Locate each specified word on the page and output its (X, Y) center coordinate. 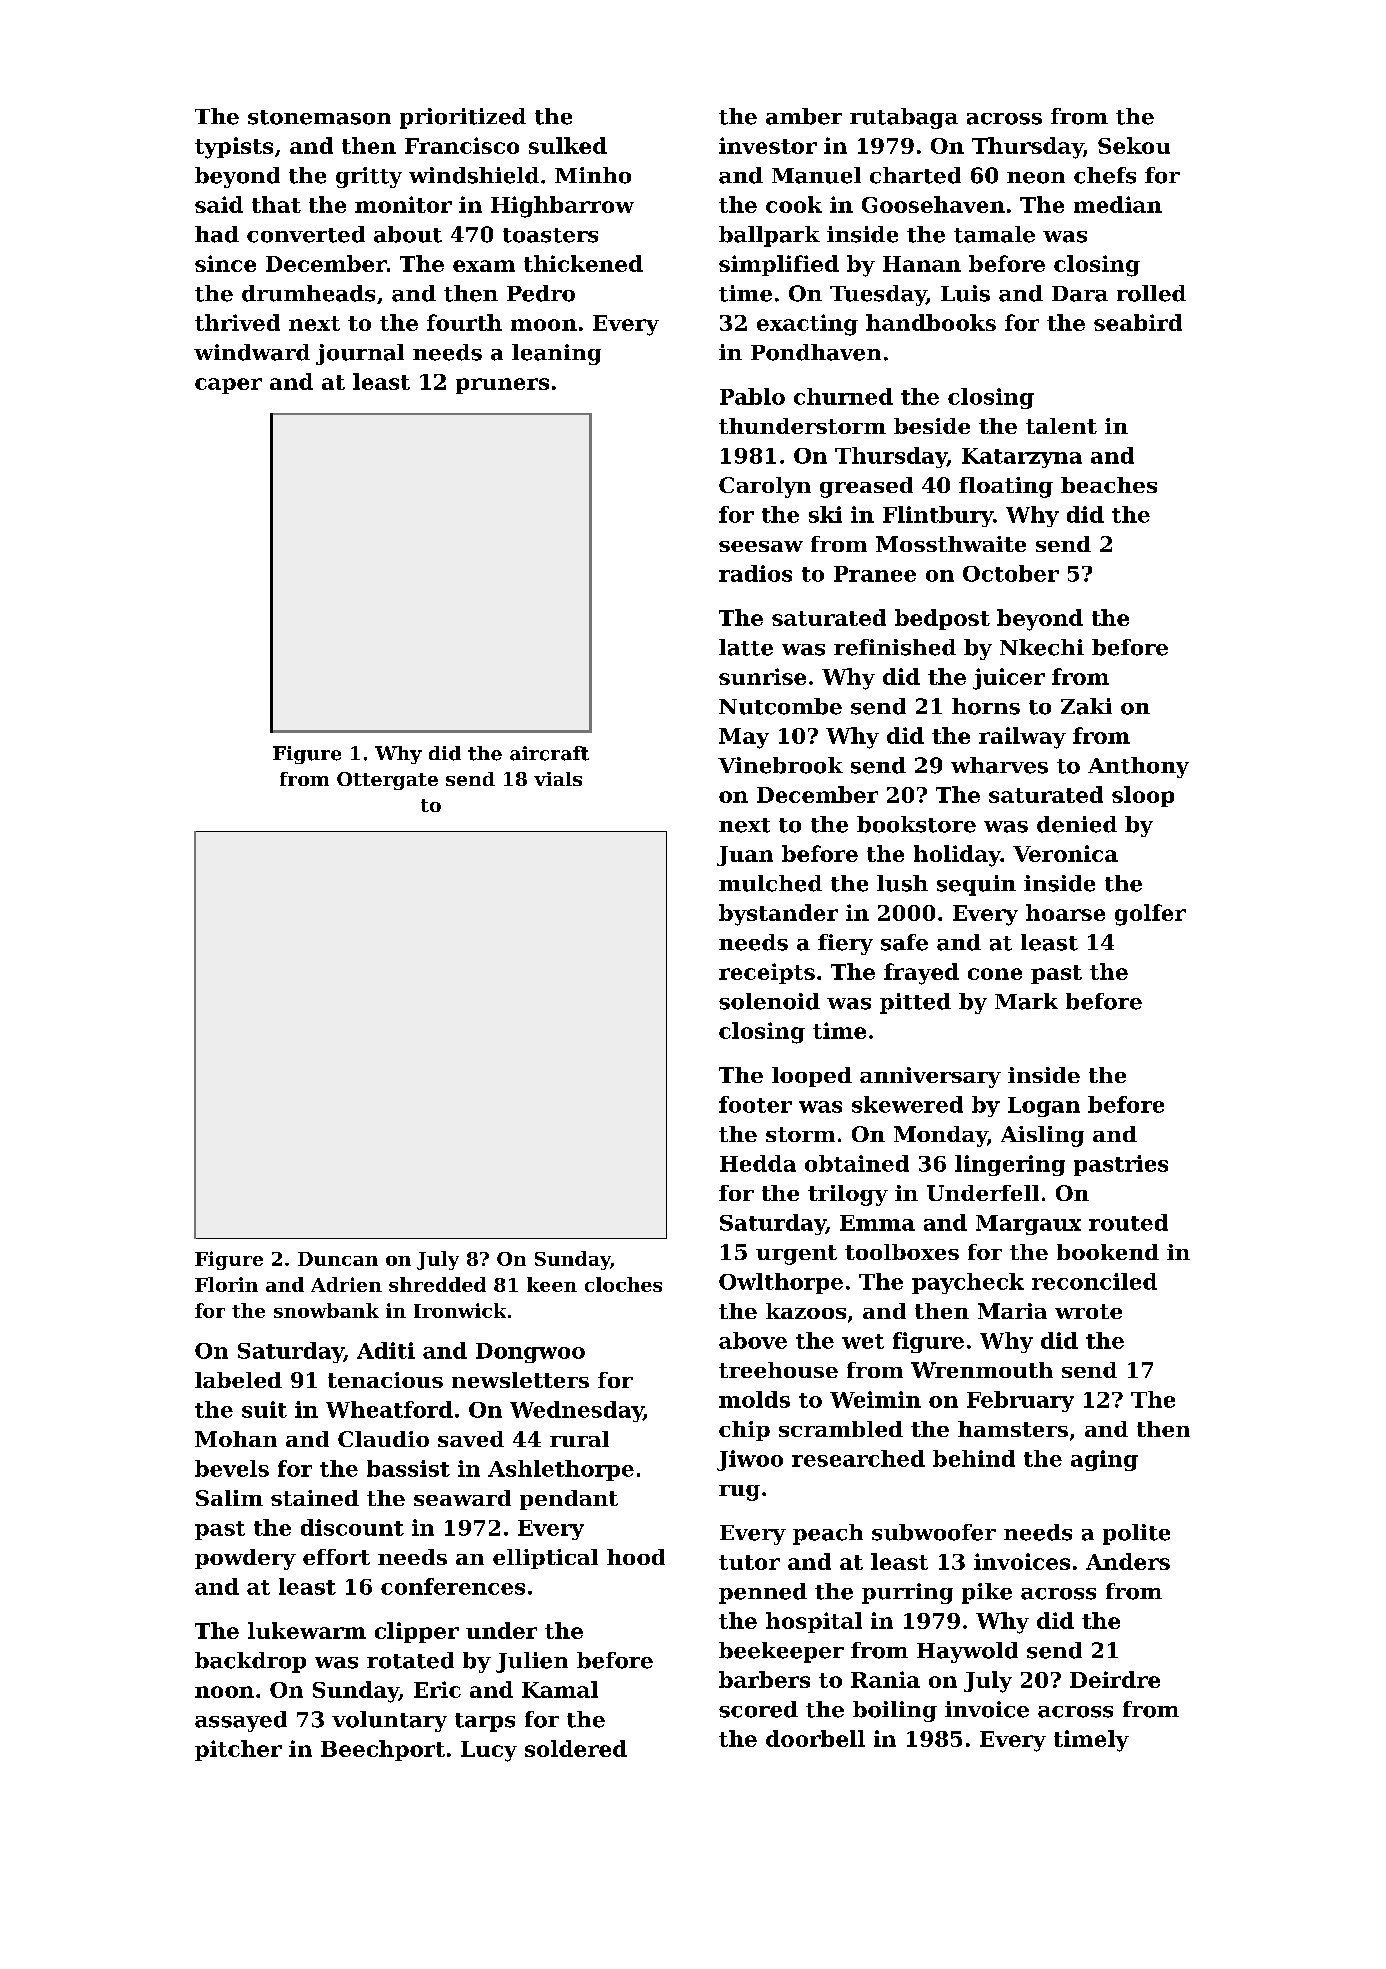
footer (755, 1104)
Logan (1044, 1107)
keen (552, 1284)
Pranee (875, 574)
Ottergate (387, 781)
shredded (437, 1284)
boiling (895, 1711)
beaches (1109, 485)
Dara (1080, 294)
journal (360, 354)
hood (636, 1557)
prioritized (463, 118)
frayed (921, 974)
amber (804, 116)
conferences (453, 1586)
